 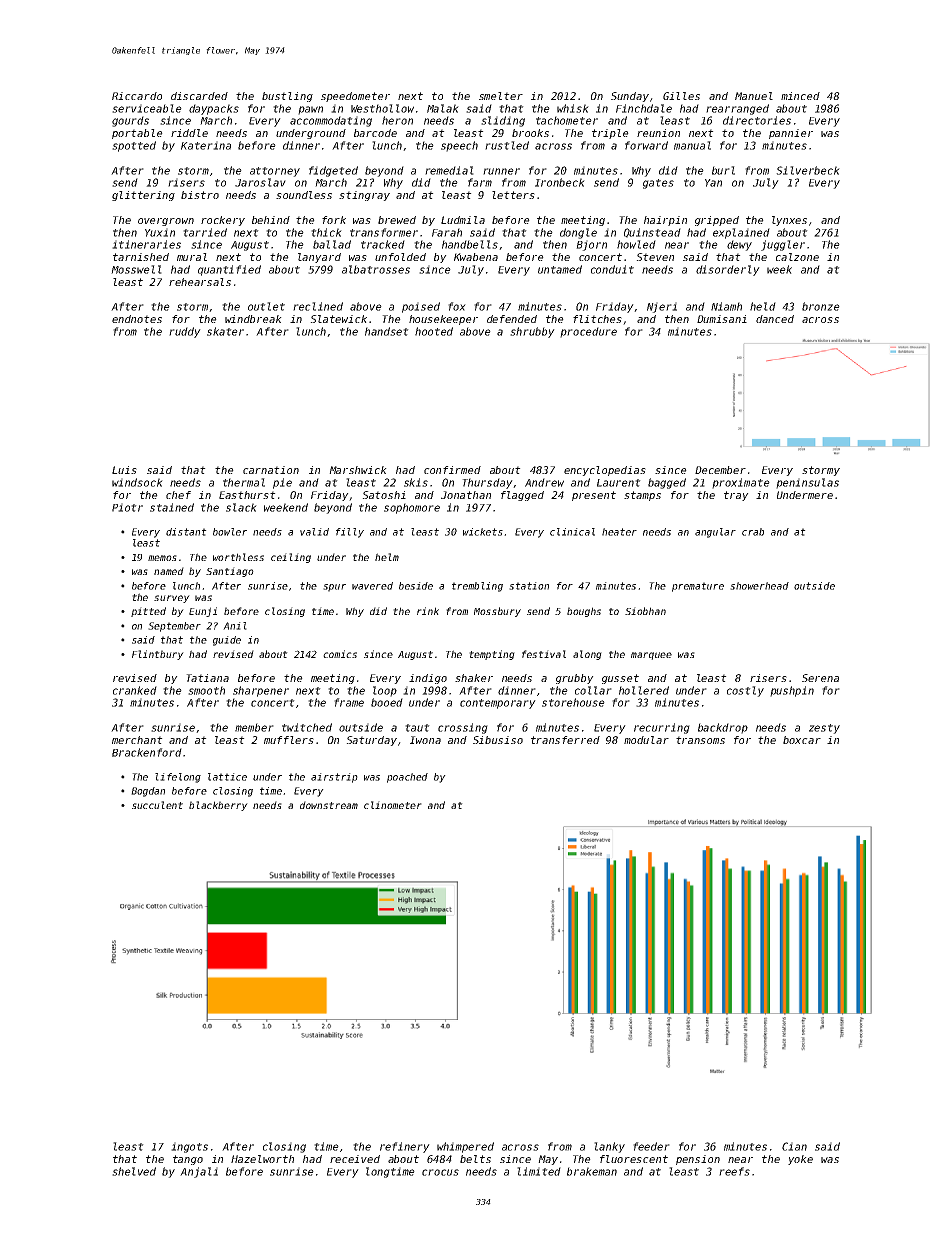 What do you see at coordinates (393, 805) in the screenshot?
I see `clinometer` at bounding box center [393, 805].
